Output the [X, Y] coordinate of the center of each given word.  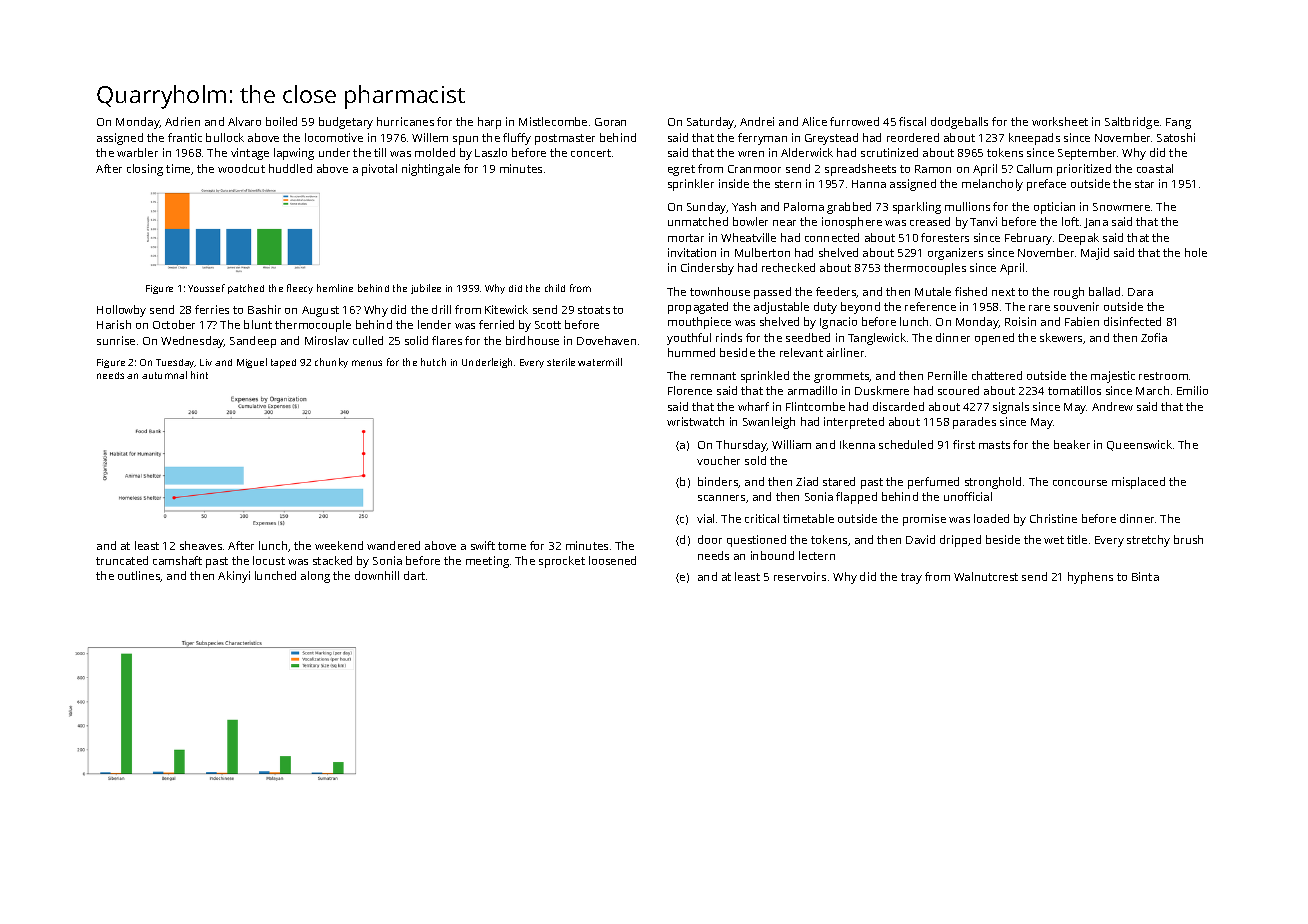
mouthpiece [699, 323]
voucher [718, 460]
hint [199, 375]
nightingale [431, 170]
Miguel [252, 363]
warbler [137, 152]
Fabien [1082, 321]
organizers [955, 254]
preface [1046, 185]
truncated [122, 560]
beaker [1072, 444]
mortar [686, 238]
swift [483, 545]
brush [1188, 539]
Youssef [206, 288]
